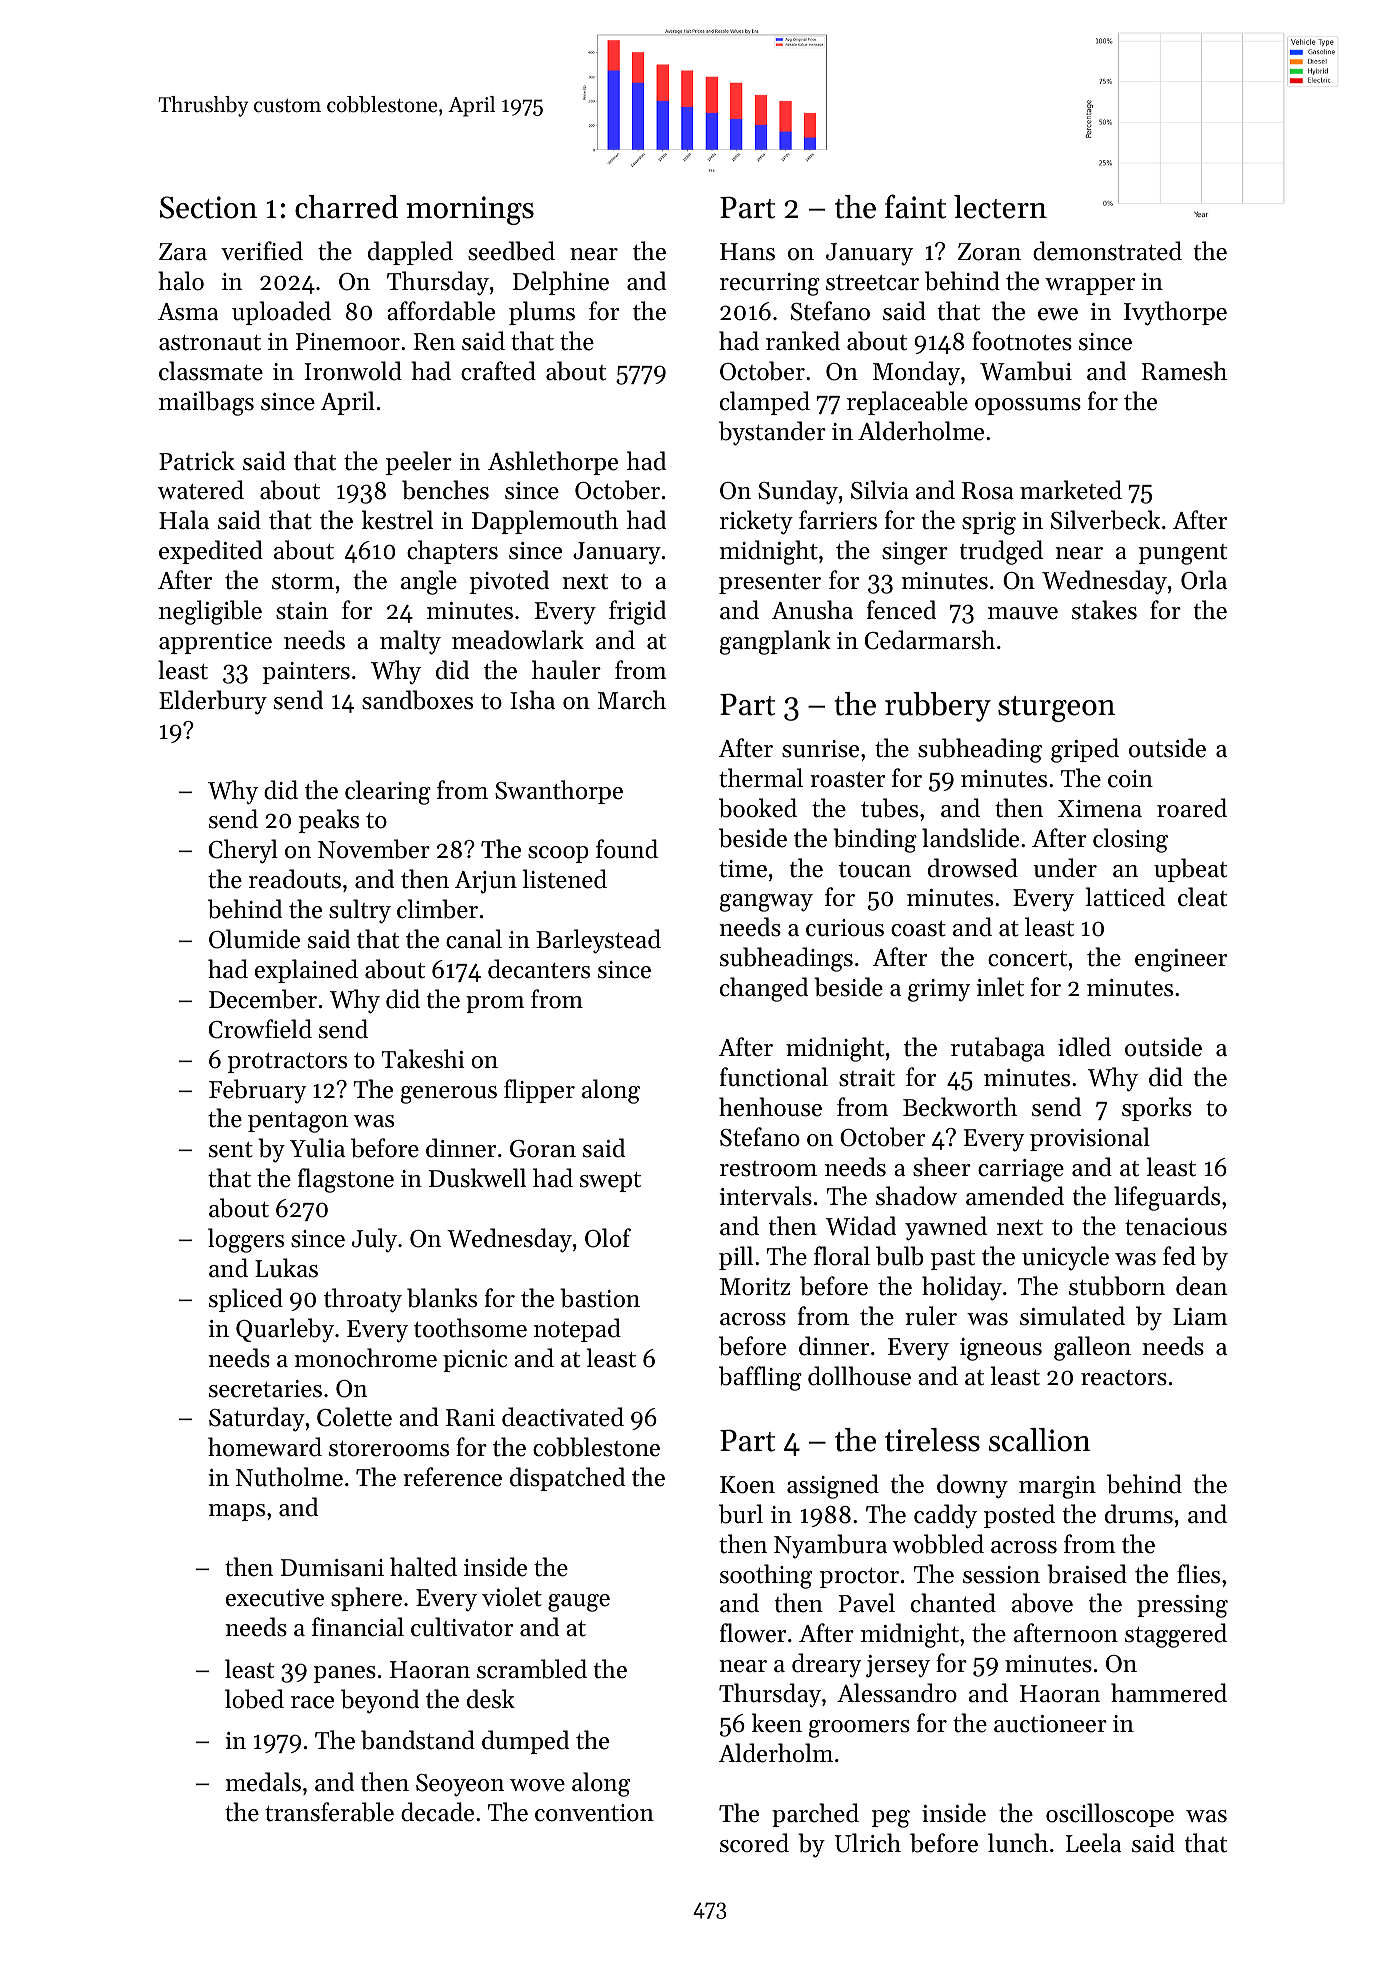 Image resolution: width=1386 pixels, height=1969 pixels. I want to click on bandstand, so click(418, 1740).
